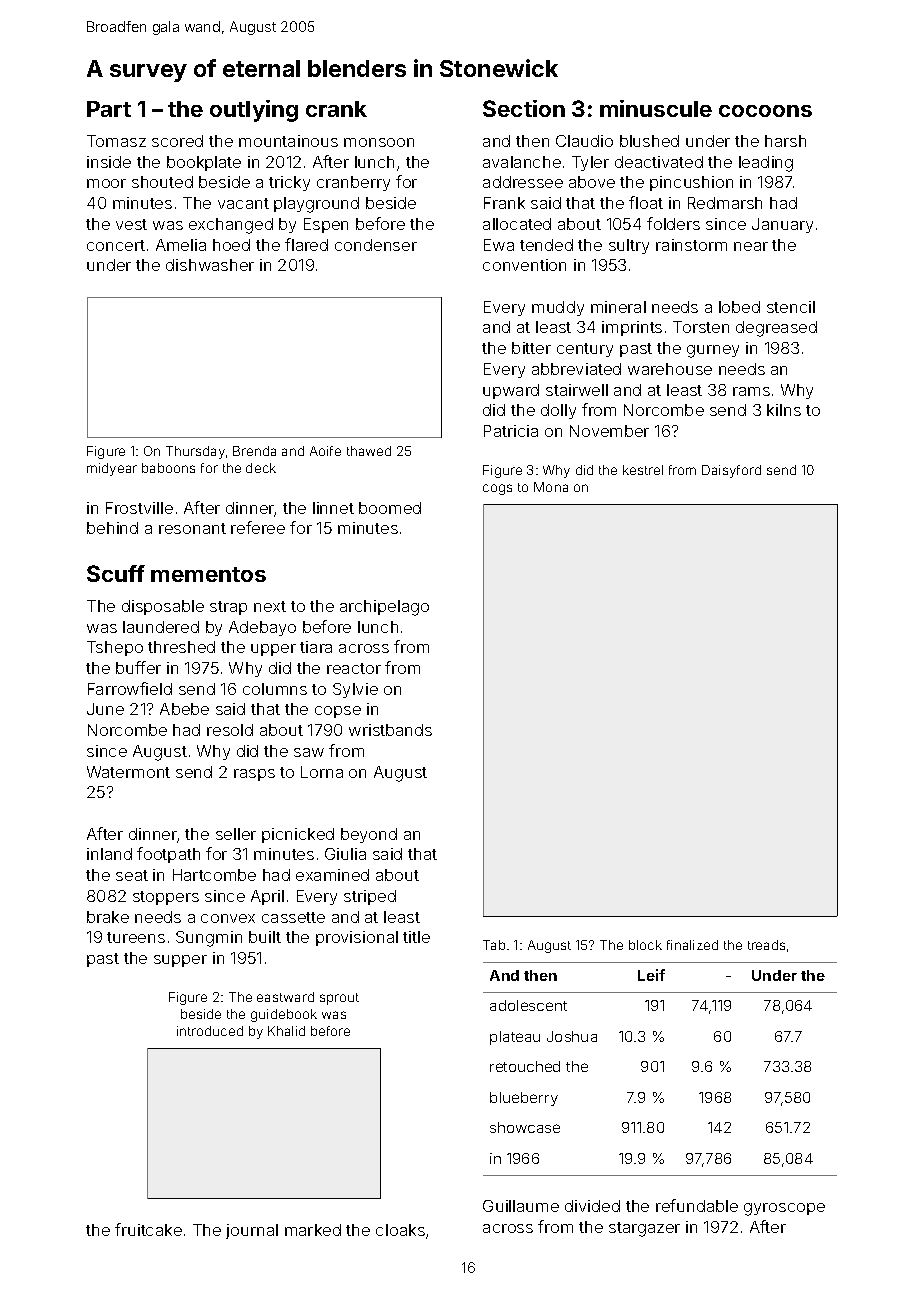 The image size is (924, 1308). Describe the element at coordinates (765, 111) in the screenshot. I see `cocoons` at that location.
